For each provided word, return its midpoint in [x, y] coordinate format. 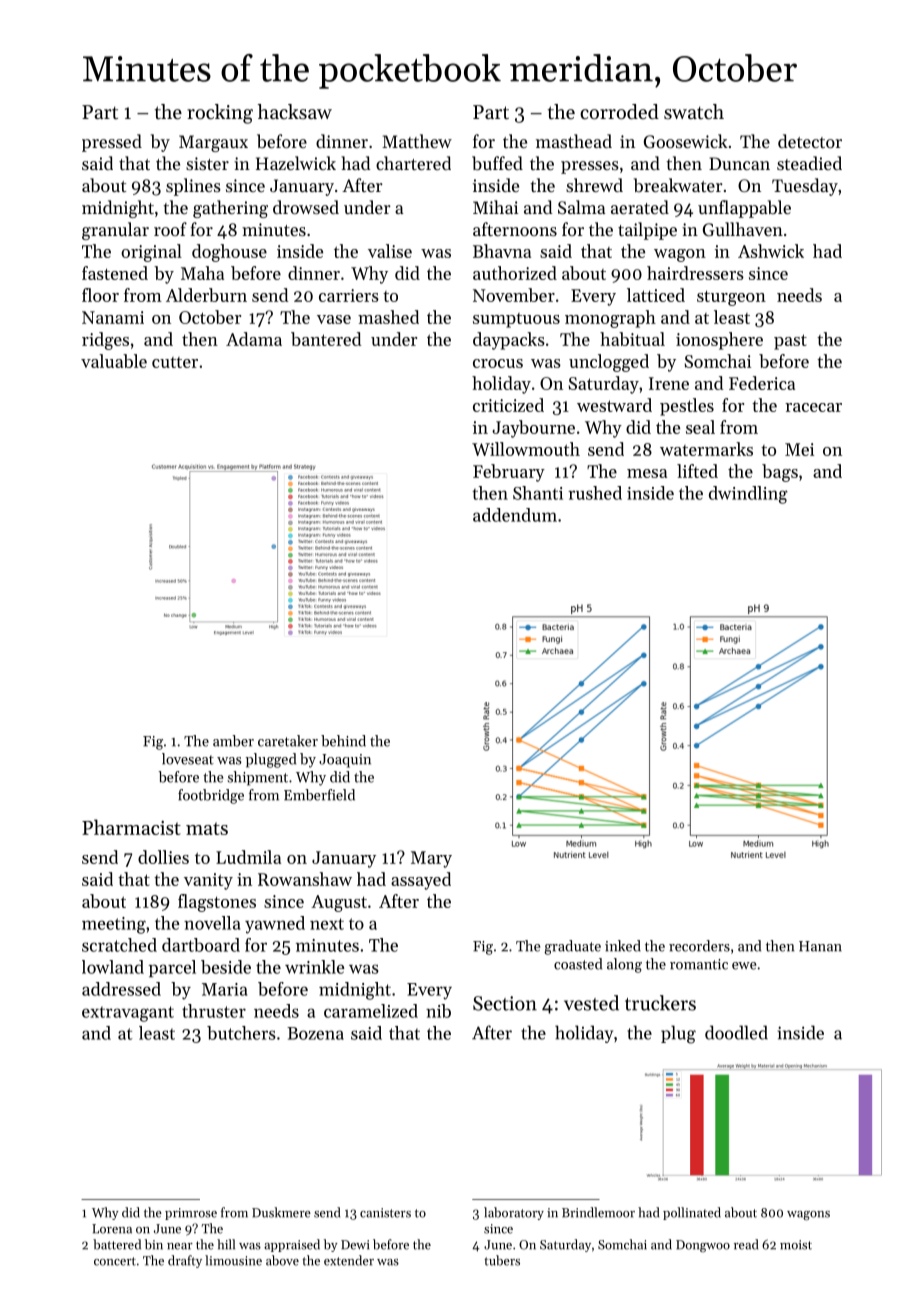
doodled [736, 1032]
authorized [515, 273]
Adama [254, 339]
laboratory [514, 1213]
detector [810, 141]
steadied [809, 163]
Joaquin [345, 761]
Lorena [112, 1229]
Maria [224, 989]
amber [233, 741]
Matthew [417, 141]
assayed [421, 881]
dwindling [748, 495]
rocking [220, 114]
